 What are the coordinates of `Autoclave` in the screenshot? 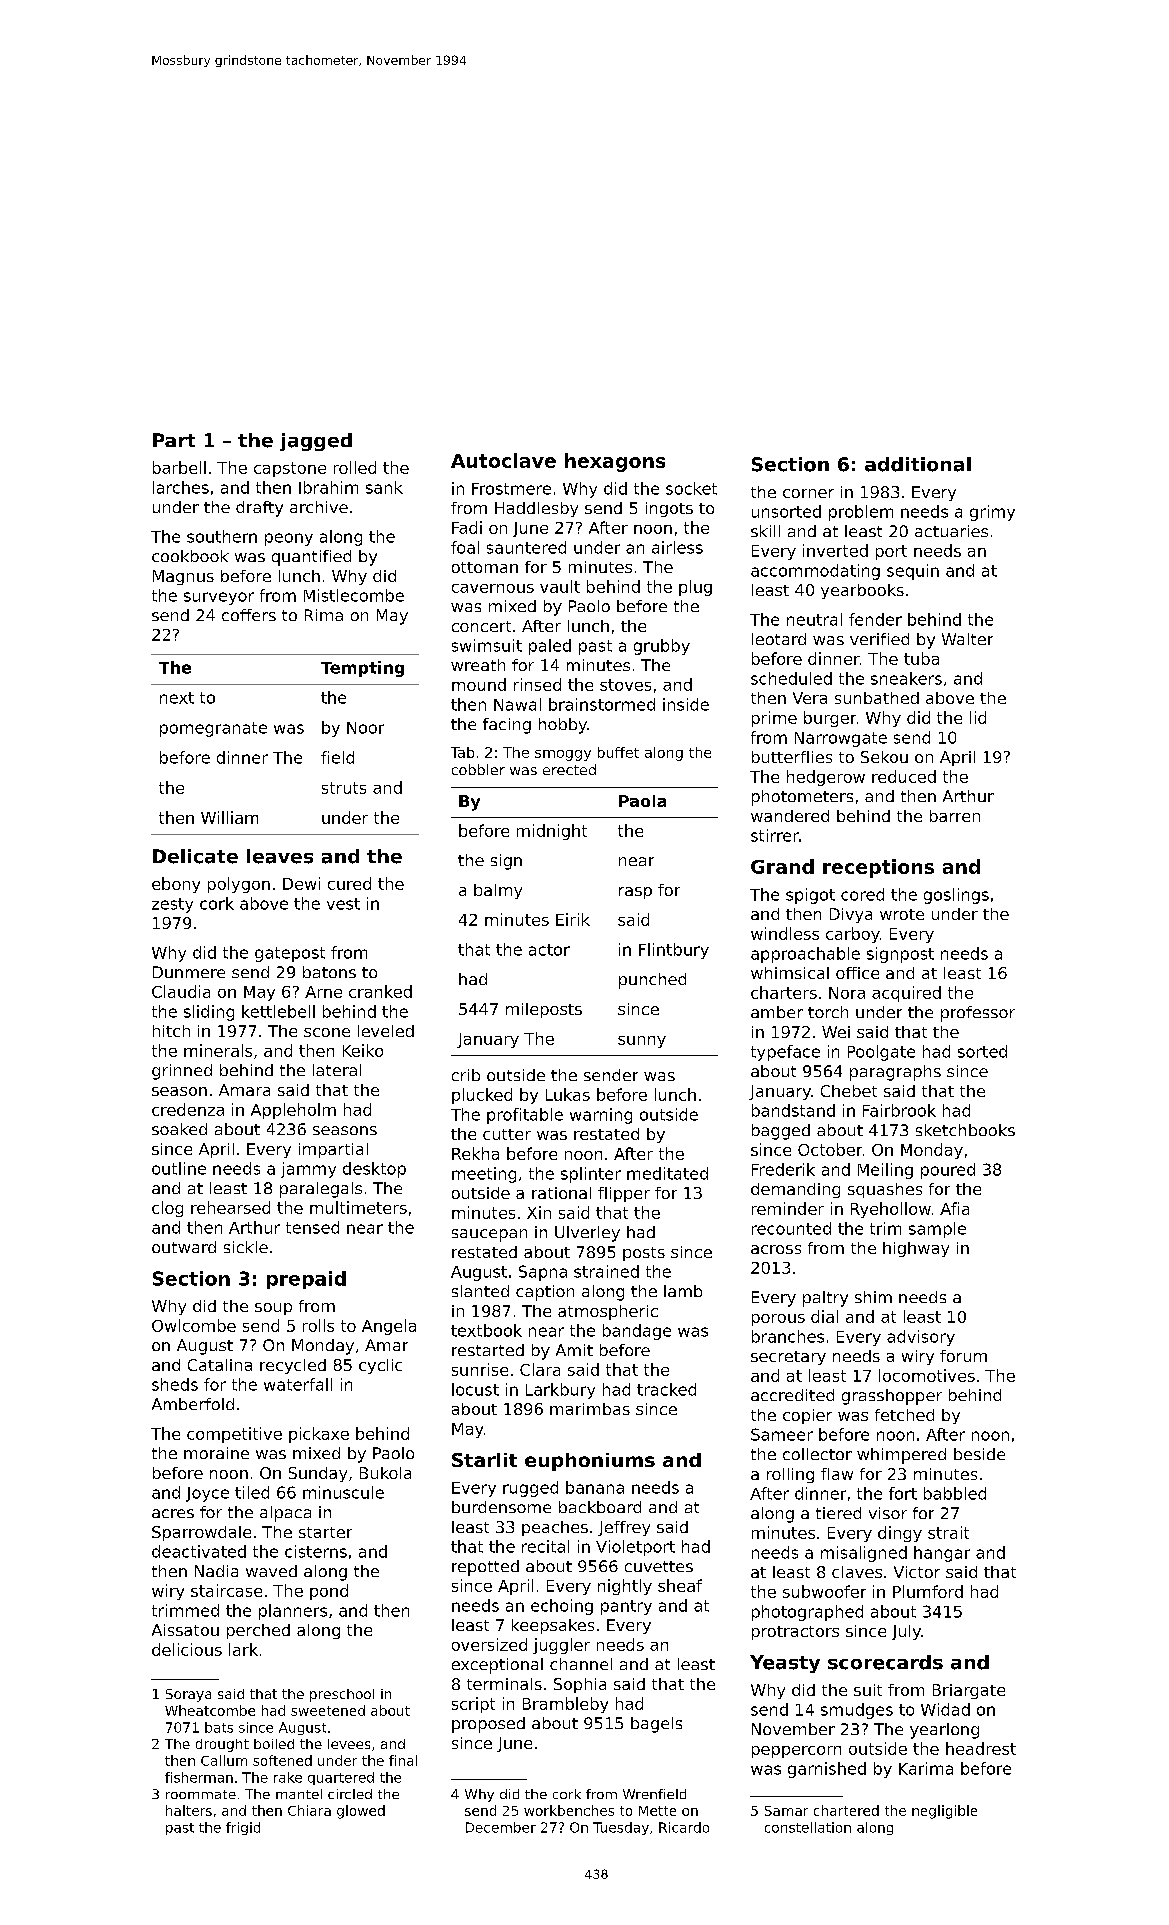 It's located at (503, 460).
